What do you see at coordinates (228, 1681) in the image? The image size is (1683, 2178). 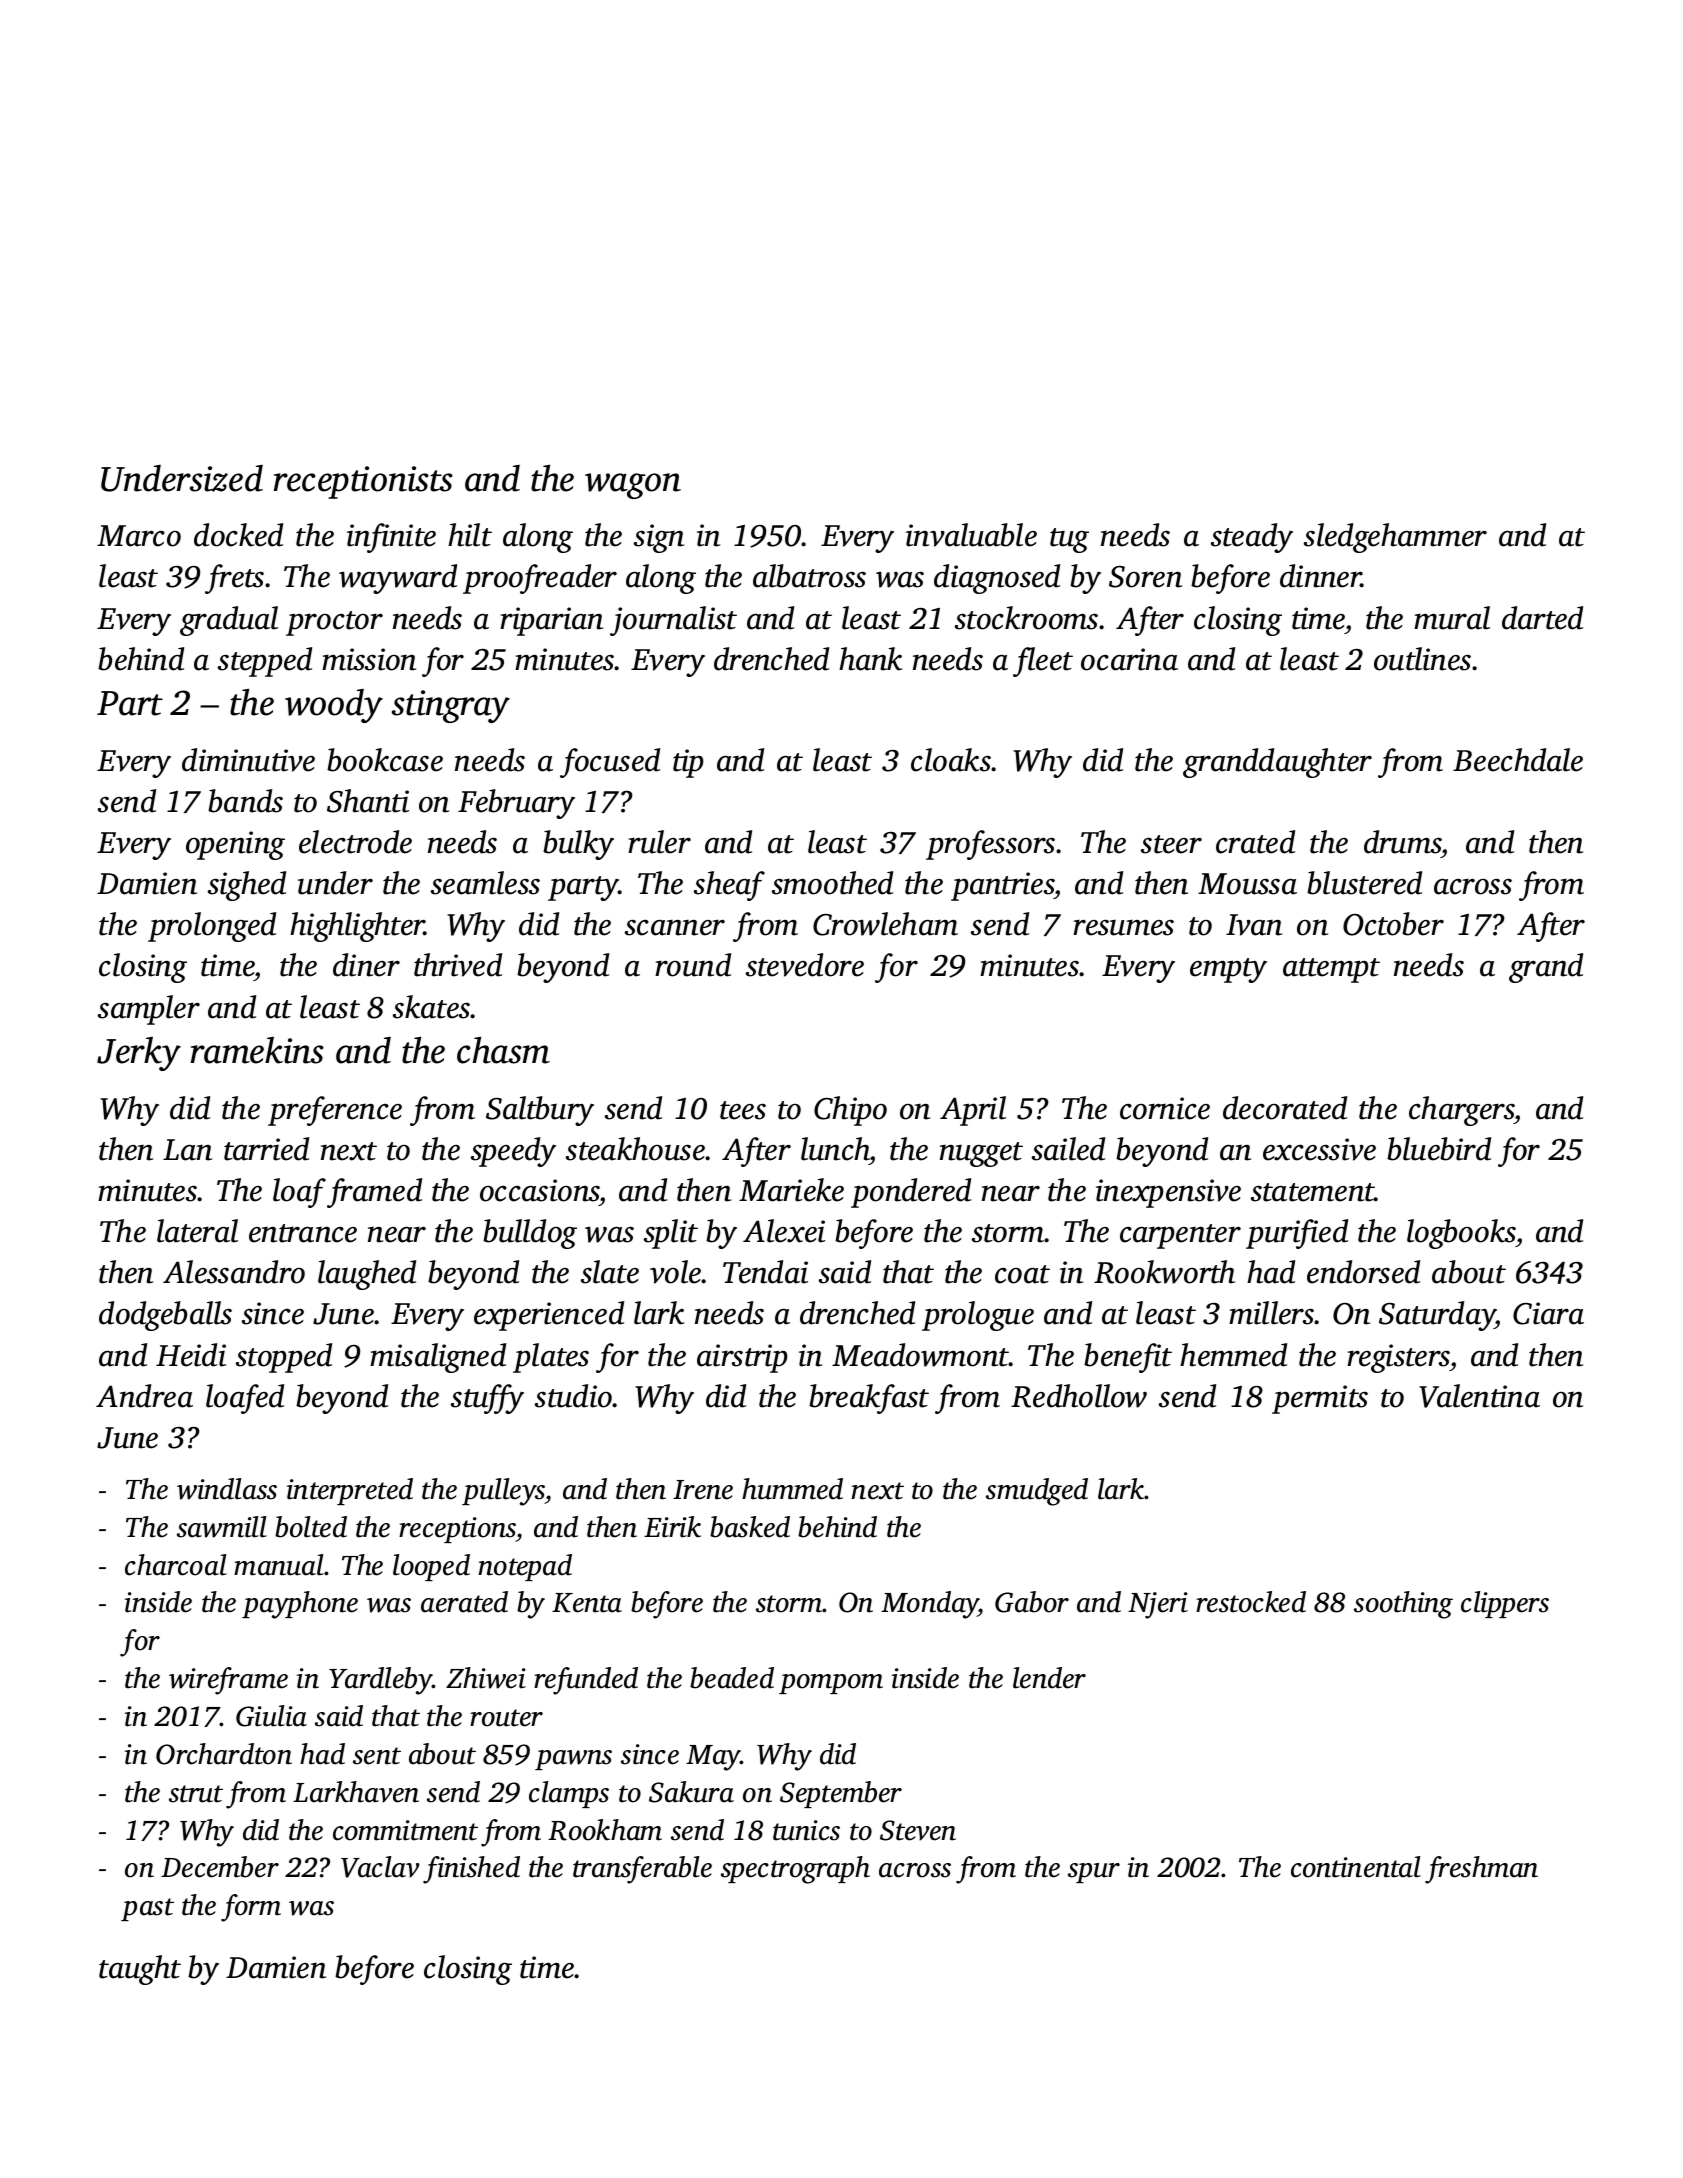 I see `wireframe` at bounding box center [228, 1681].
